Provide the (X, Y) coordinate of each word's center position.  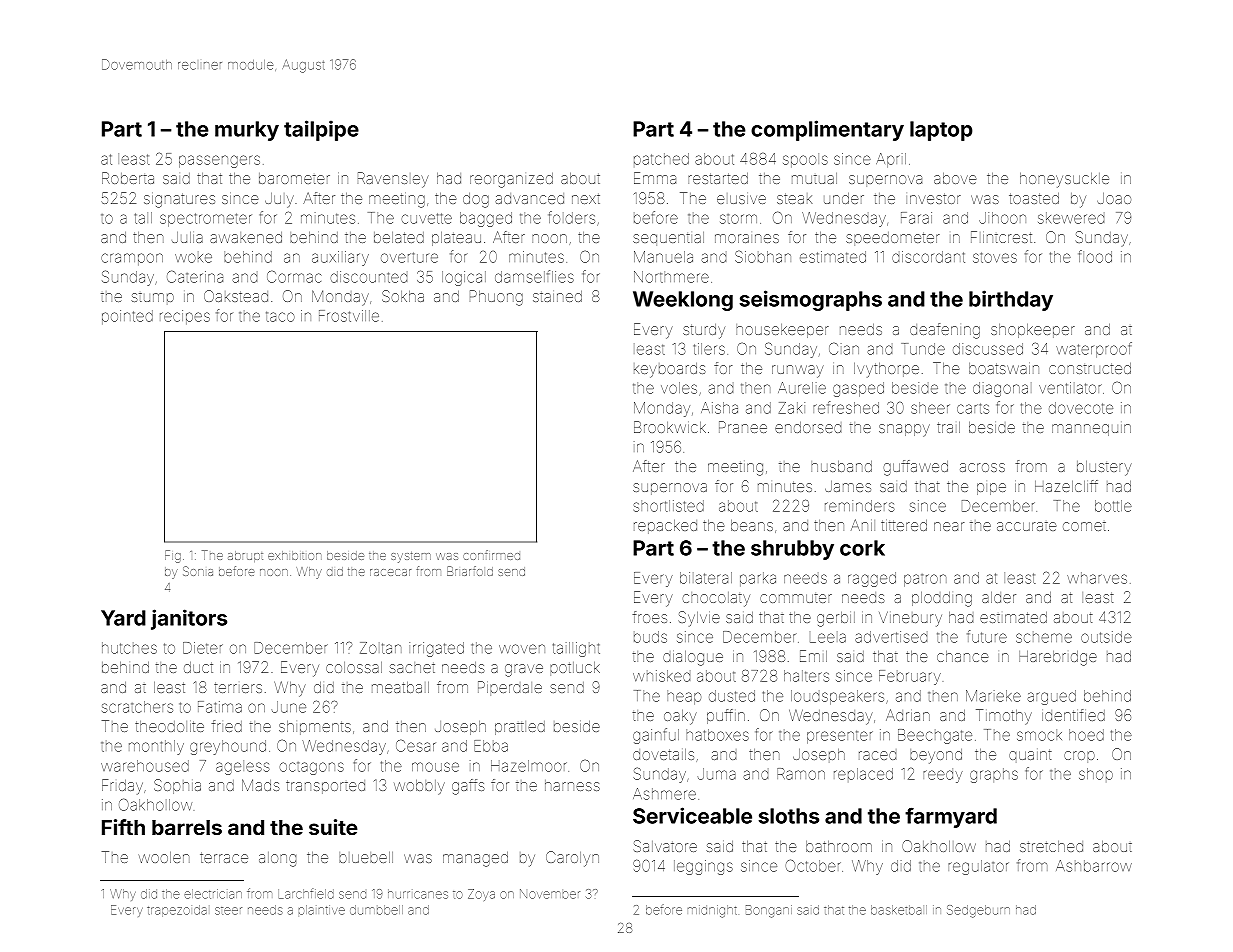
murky (247, 131)
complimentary (827, 130)
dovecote (1081, 408)
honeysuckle (1064, 180)
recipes (185, 317)
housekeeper (782, 331)
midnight (712, 911)
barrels (187, 827)
